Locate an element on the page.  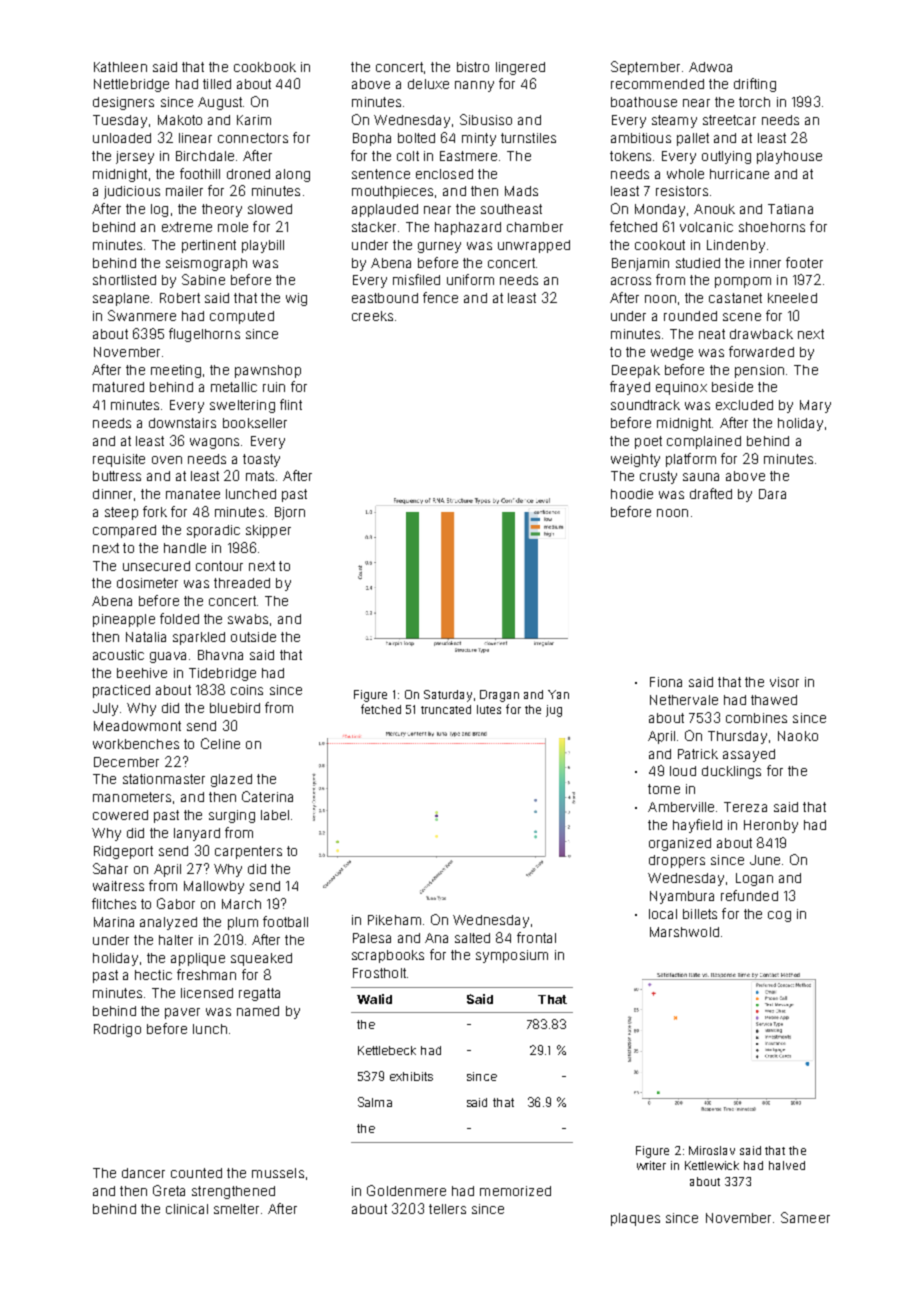
bluebird is located at coordinates (235, 708).
